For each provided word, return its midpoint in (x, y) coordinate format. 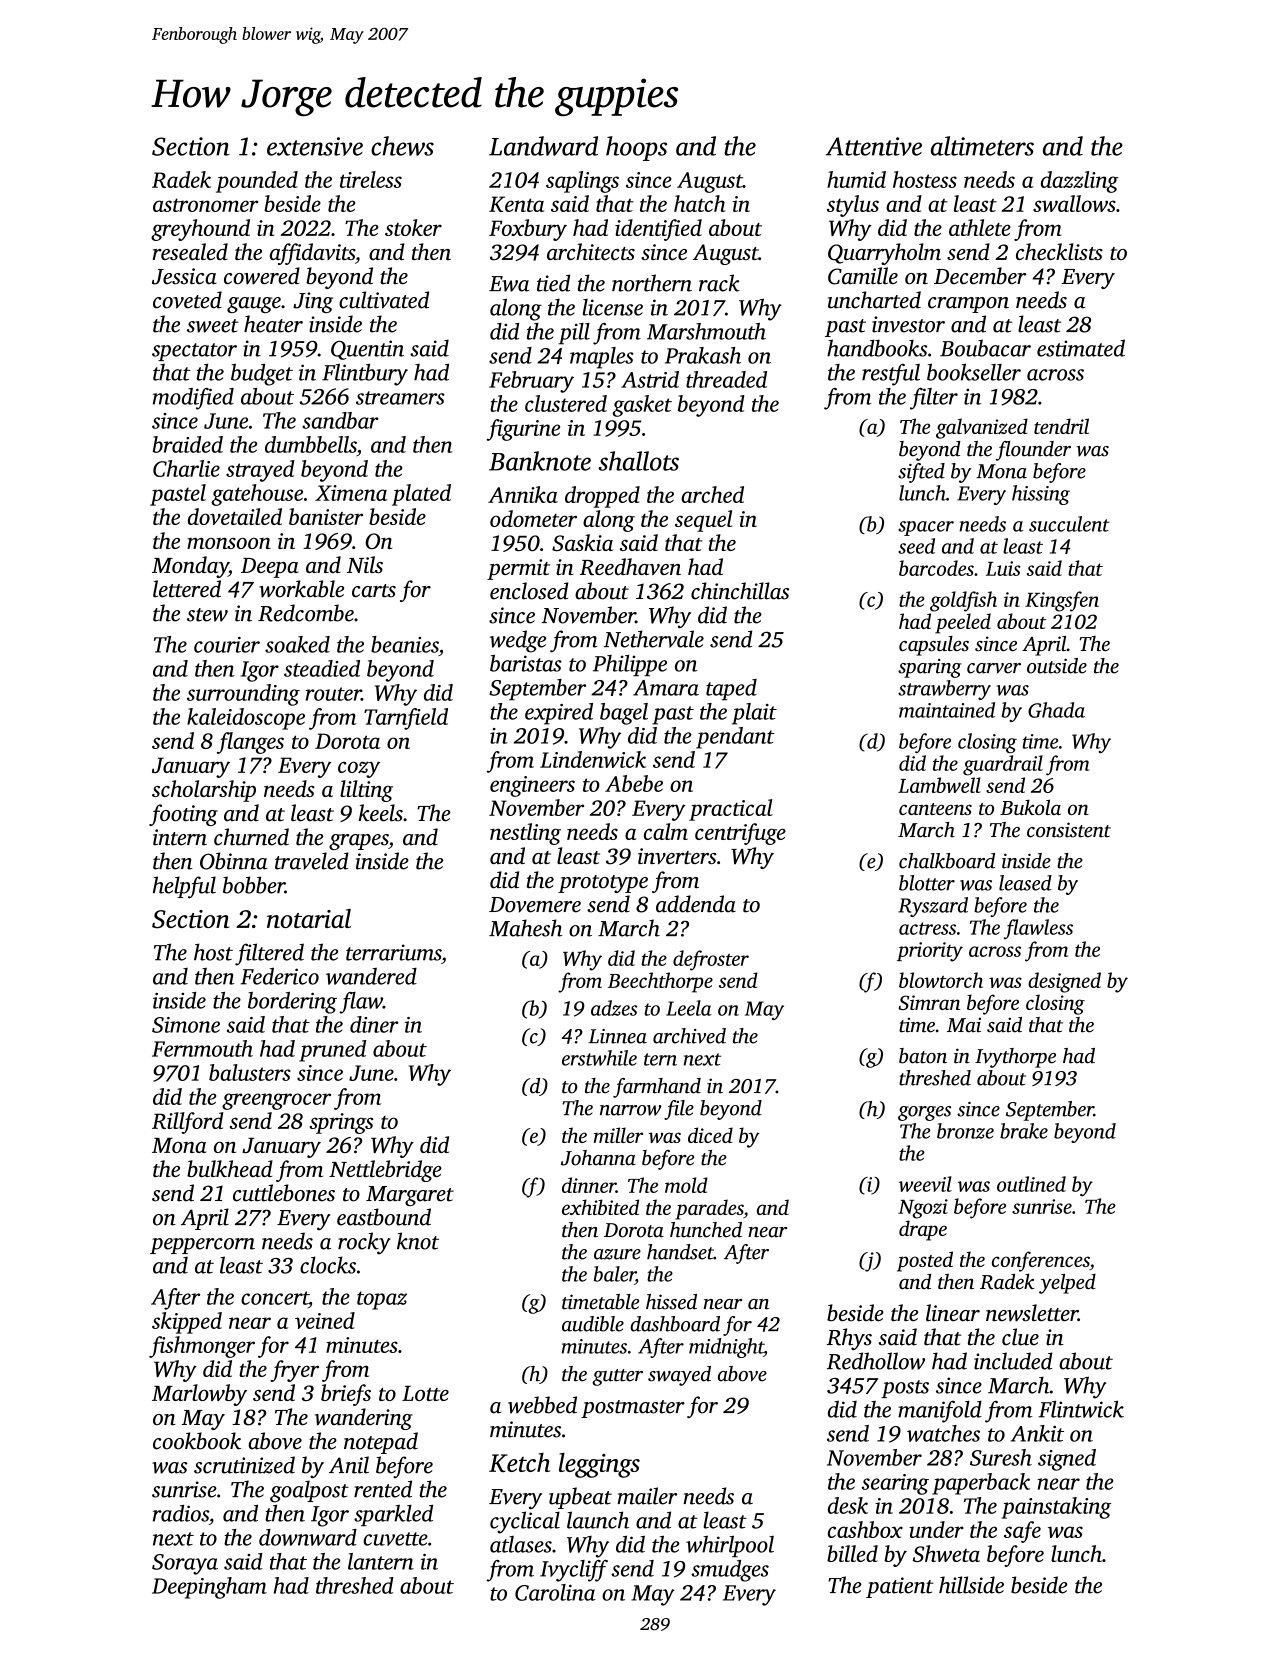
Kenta (517, 204)
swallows (1074, 203)
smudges (730, 1571)
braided (188, 444)
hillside (971, 1585)
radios (181, 1513)
